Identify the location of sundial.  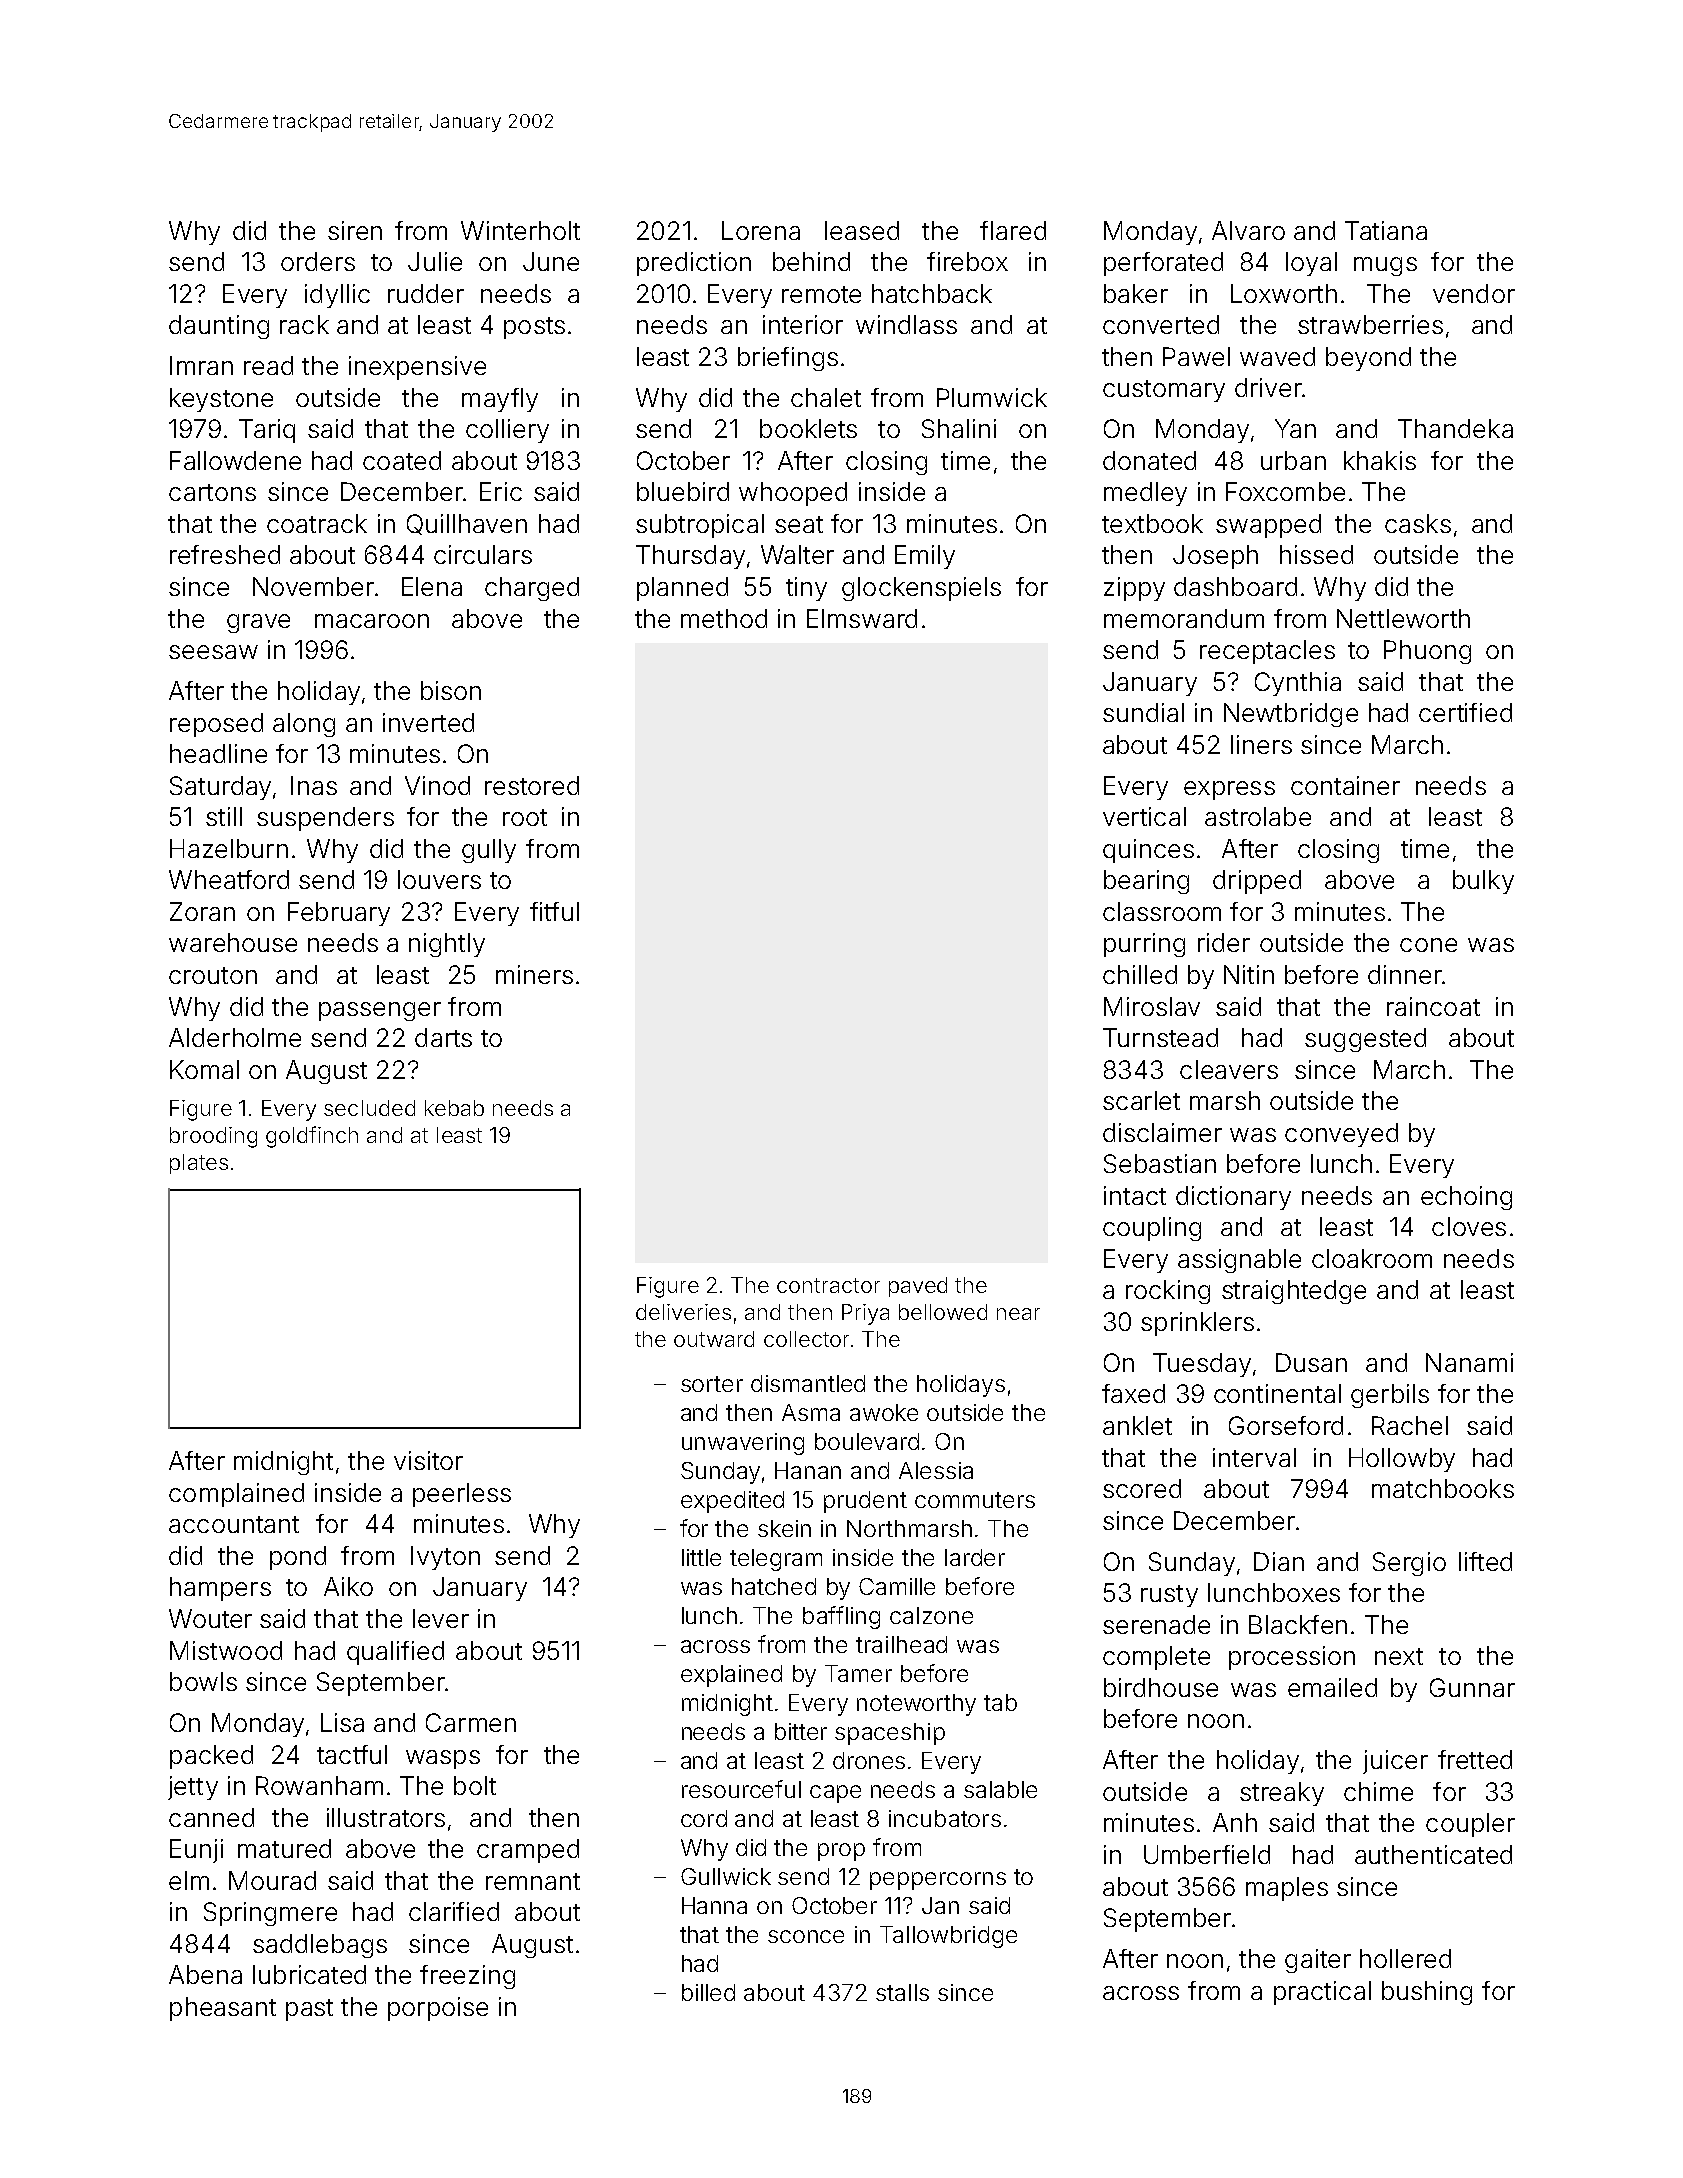
(1143, 712).
